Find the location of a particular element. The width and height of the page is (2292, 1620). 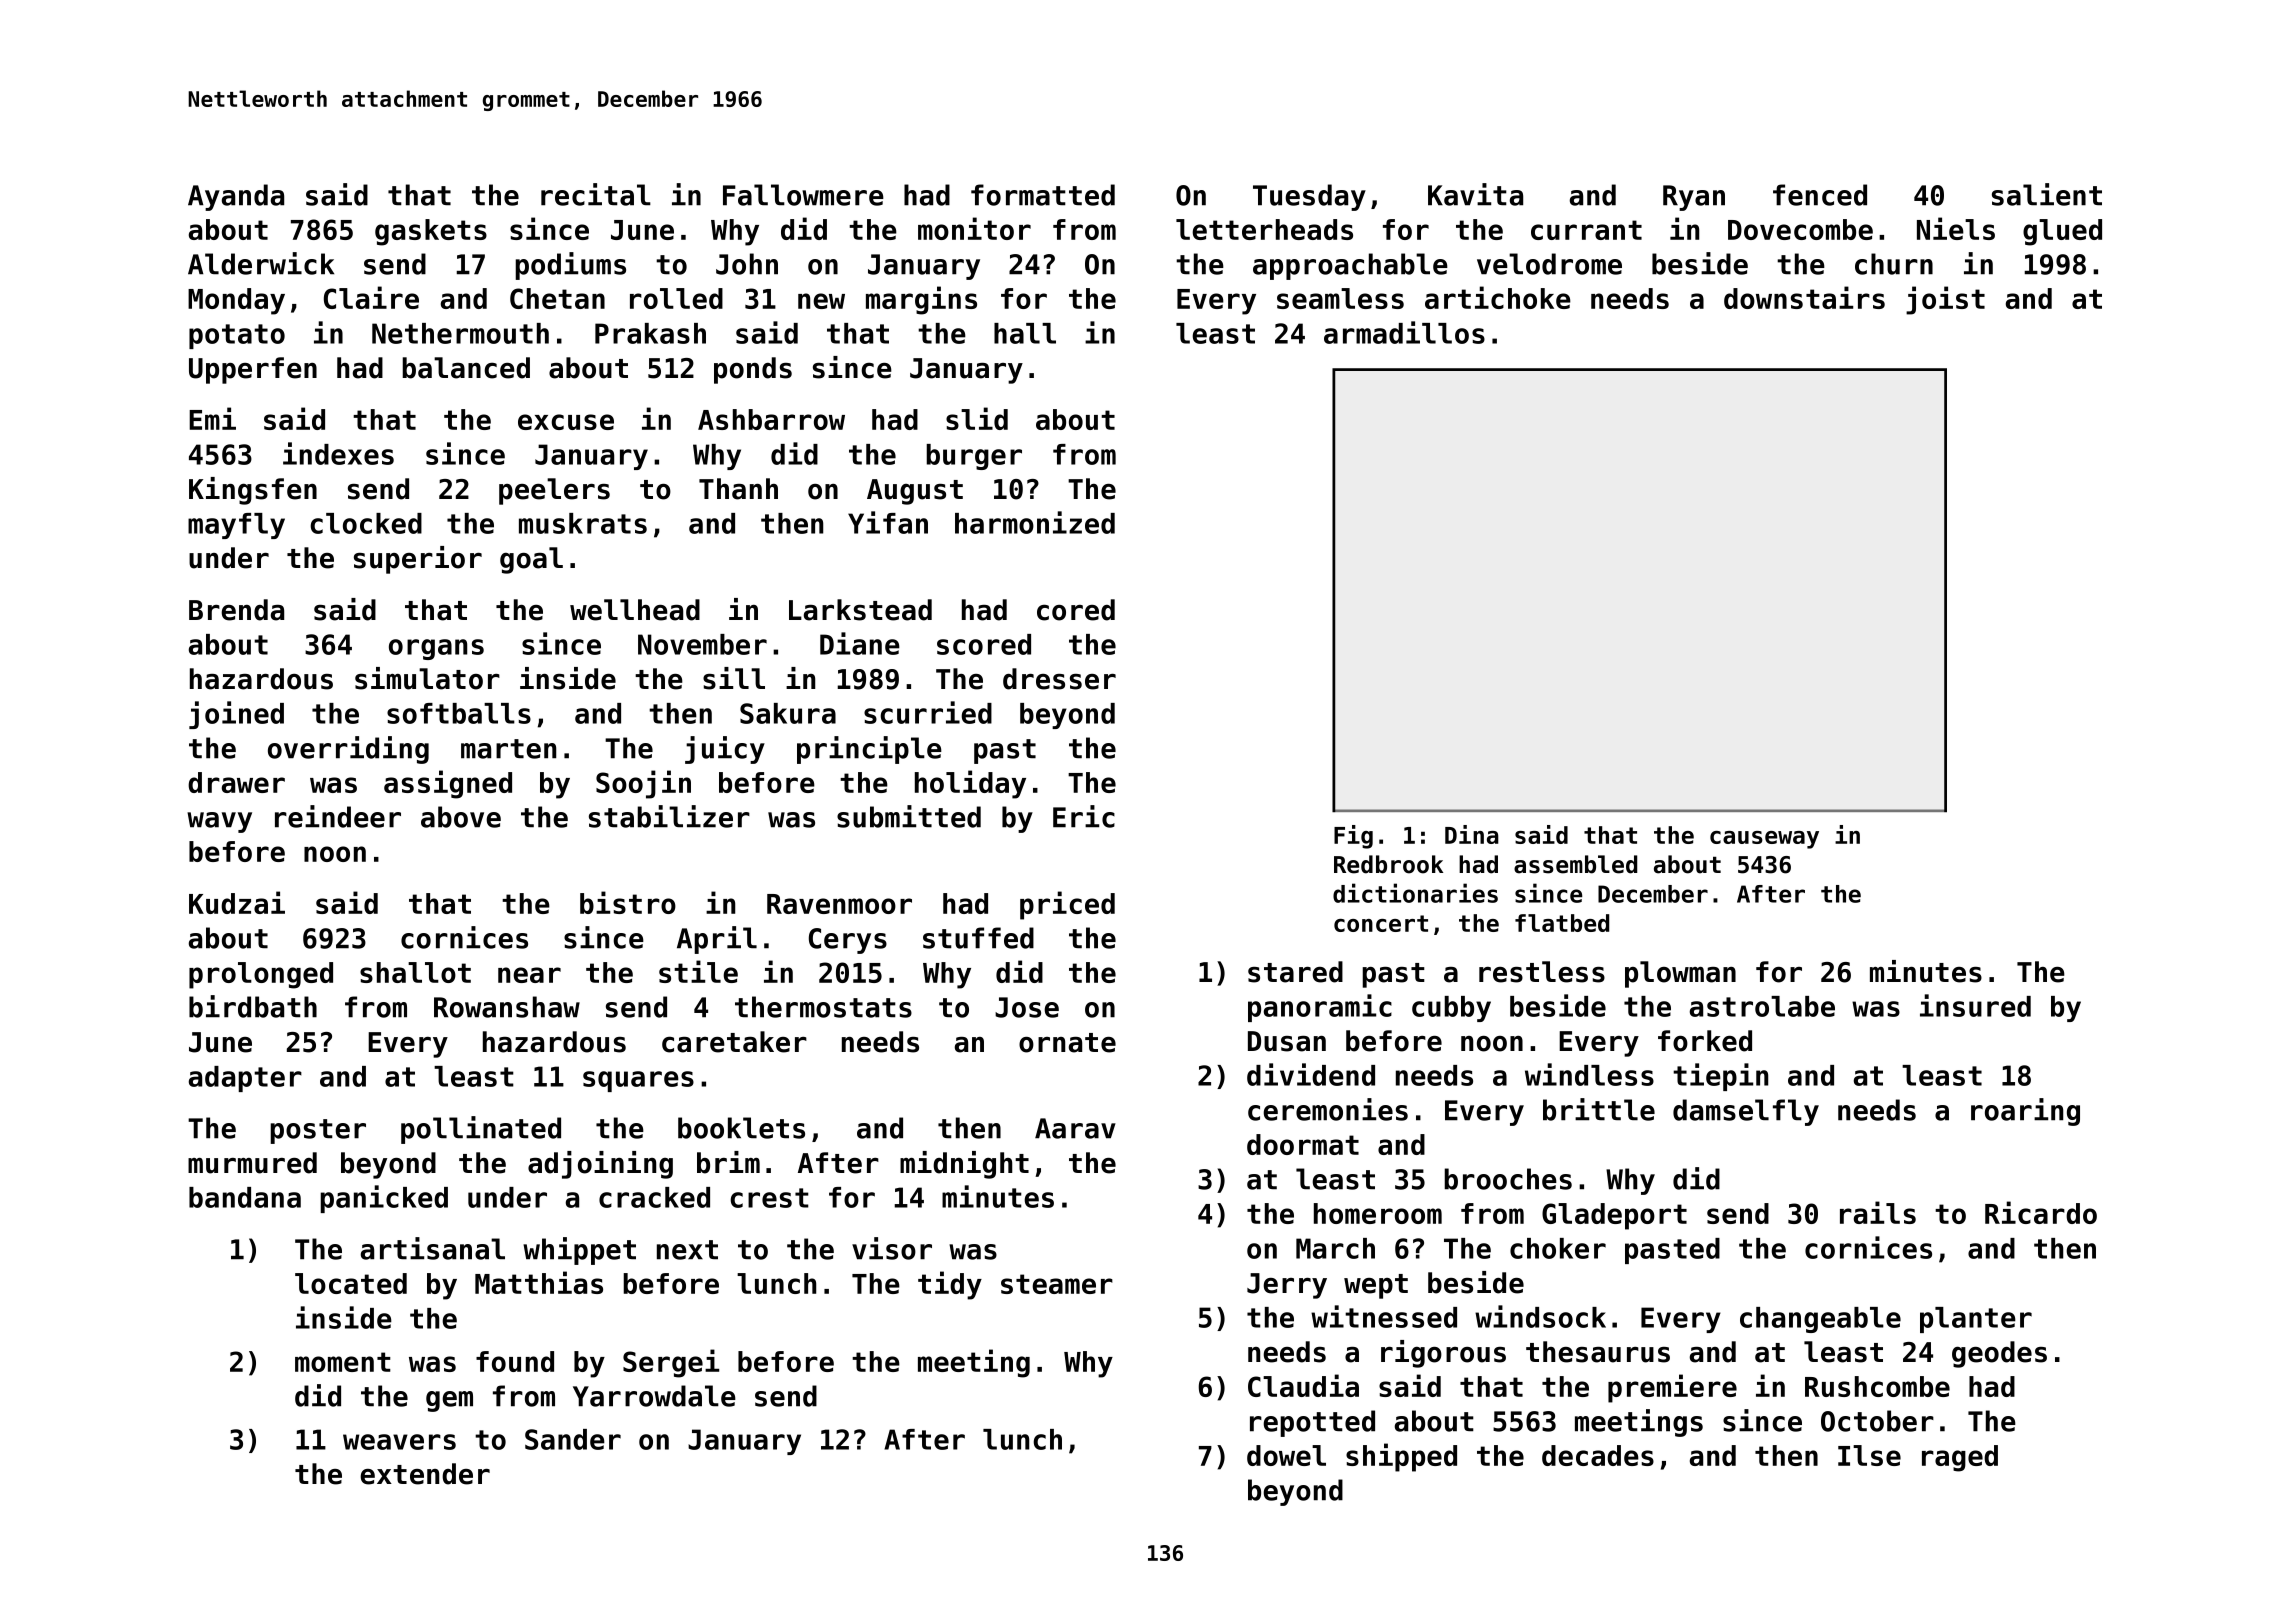

bistro is located at coordinates (628, 902).
